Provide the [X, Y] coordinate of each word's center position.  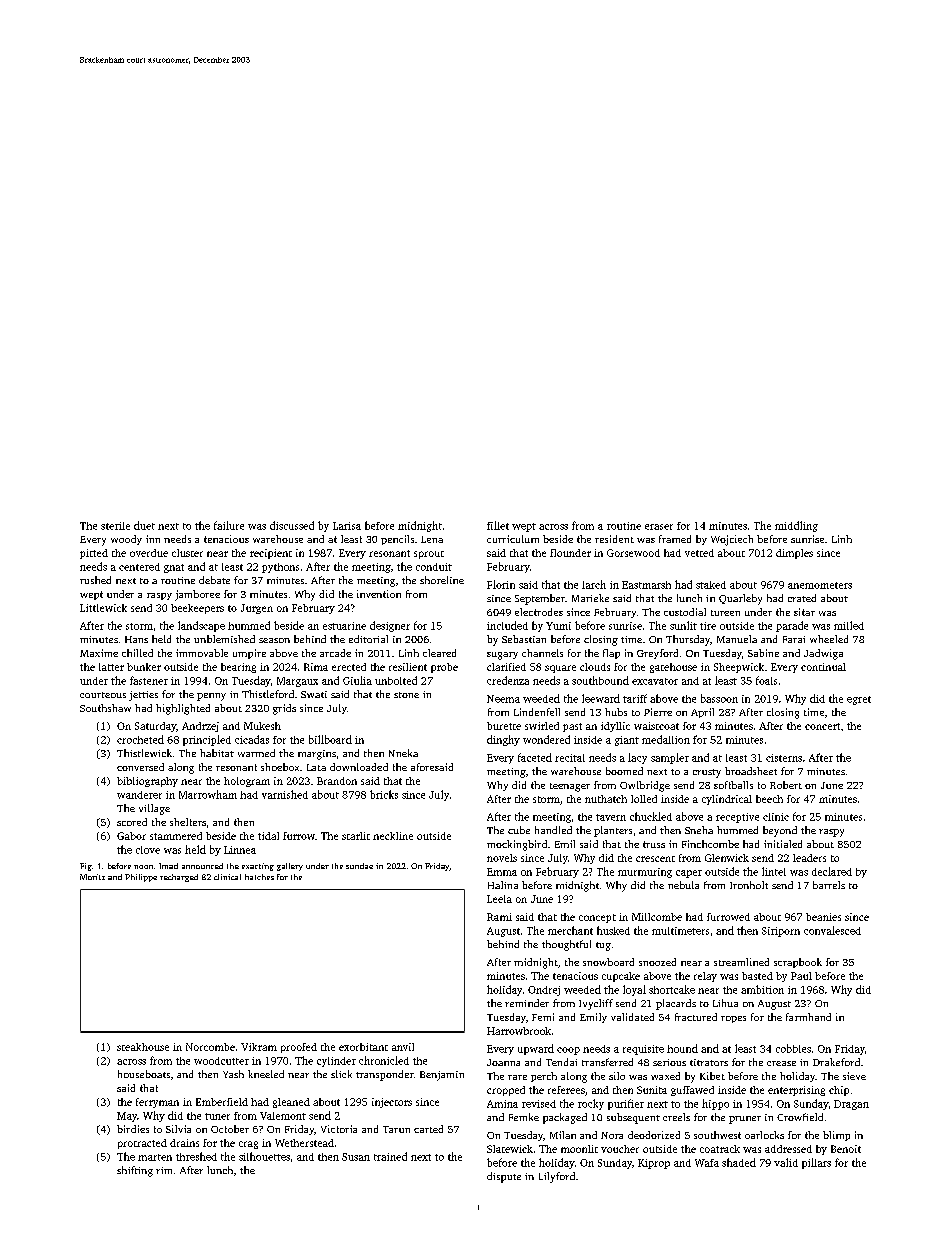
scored [132, 822]
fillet [498, 525]
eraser [659, 527]
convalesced [832, 930]
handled [553, 830]
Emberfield [222, 1102]
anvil [403, 1047]
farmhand [808, 1017]
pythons [280, 568]
